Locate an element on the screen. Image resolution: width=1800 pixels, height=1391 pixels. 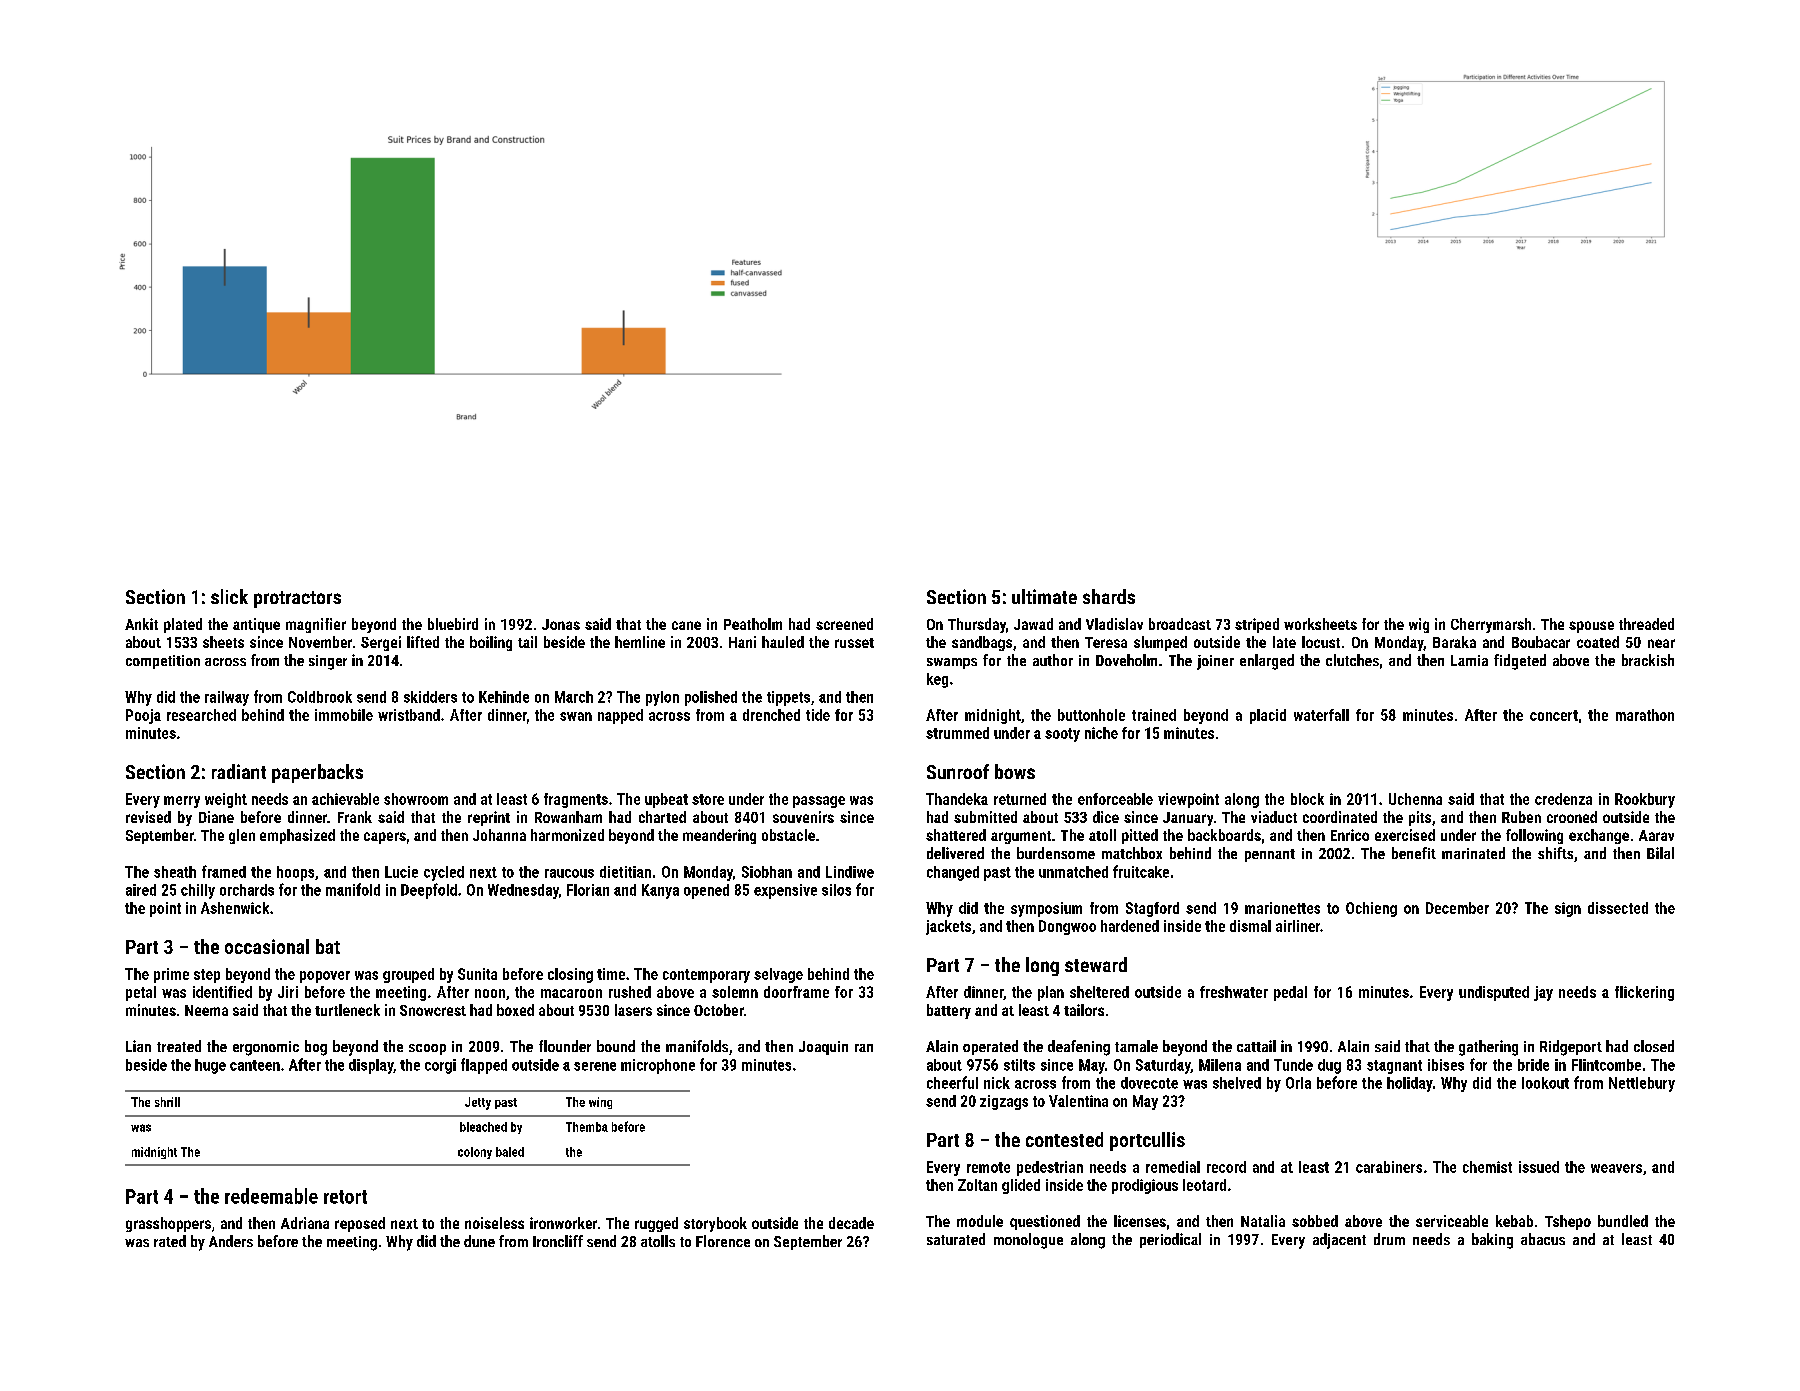
retort is located at coordinates (345, 1197).
